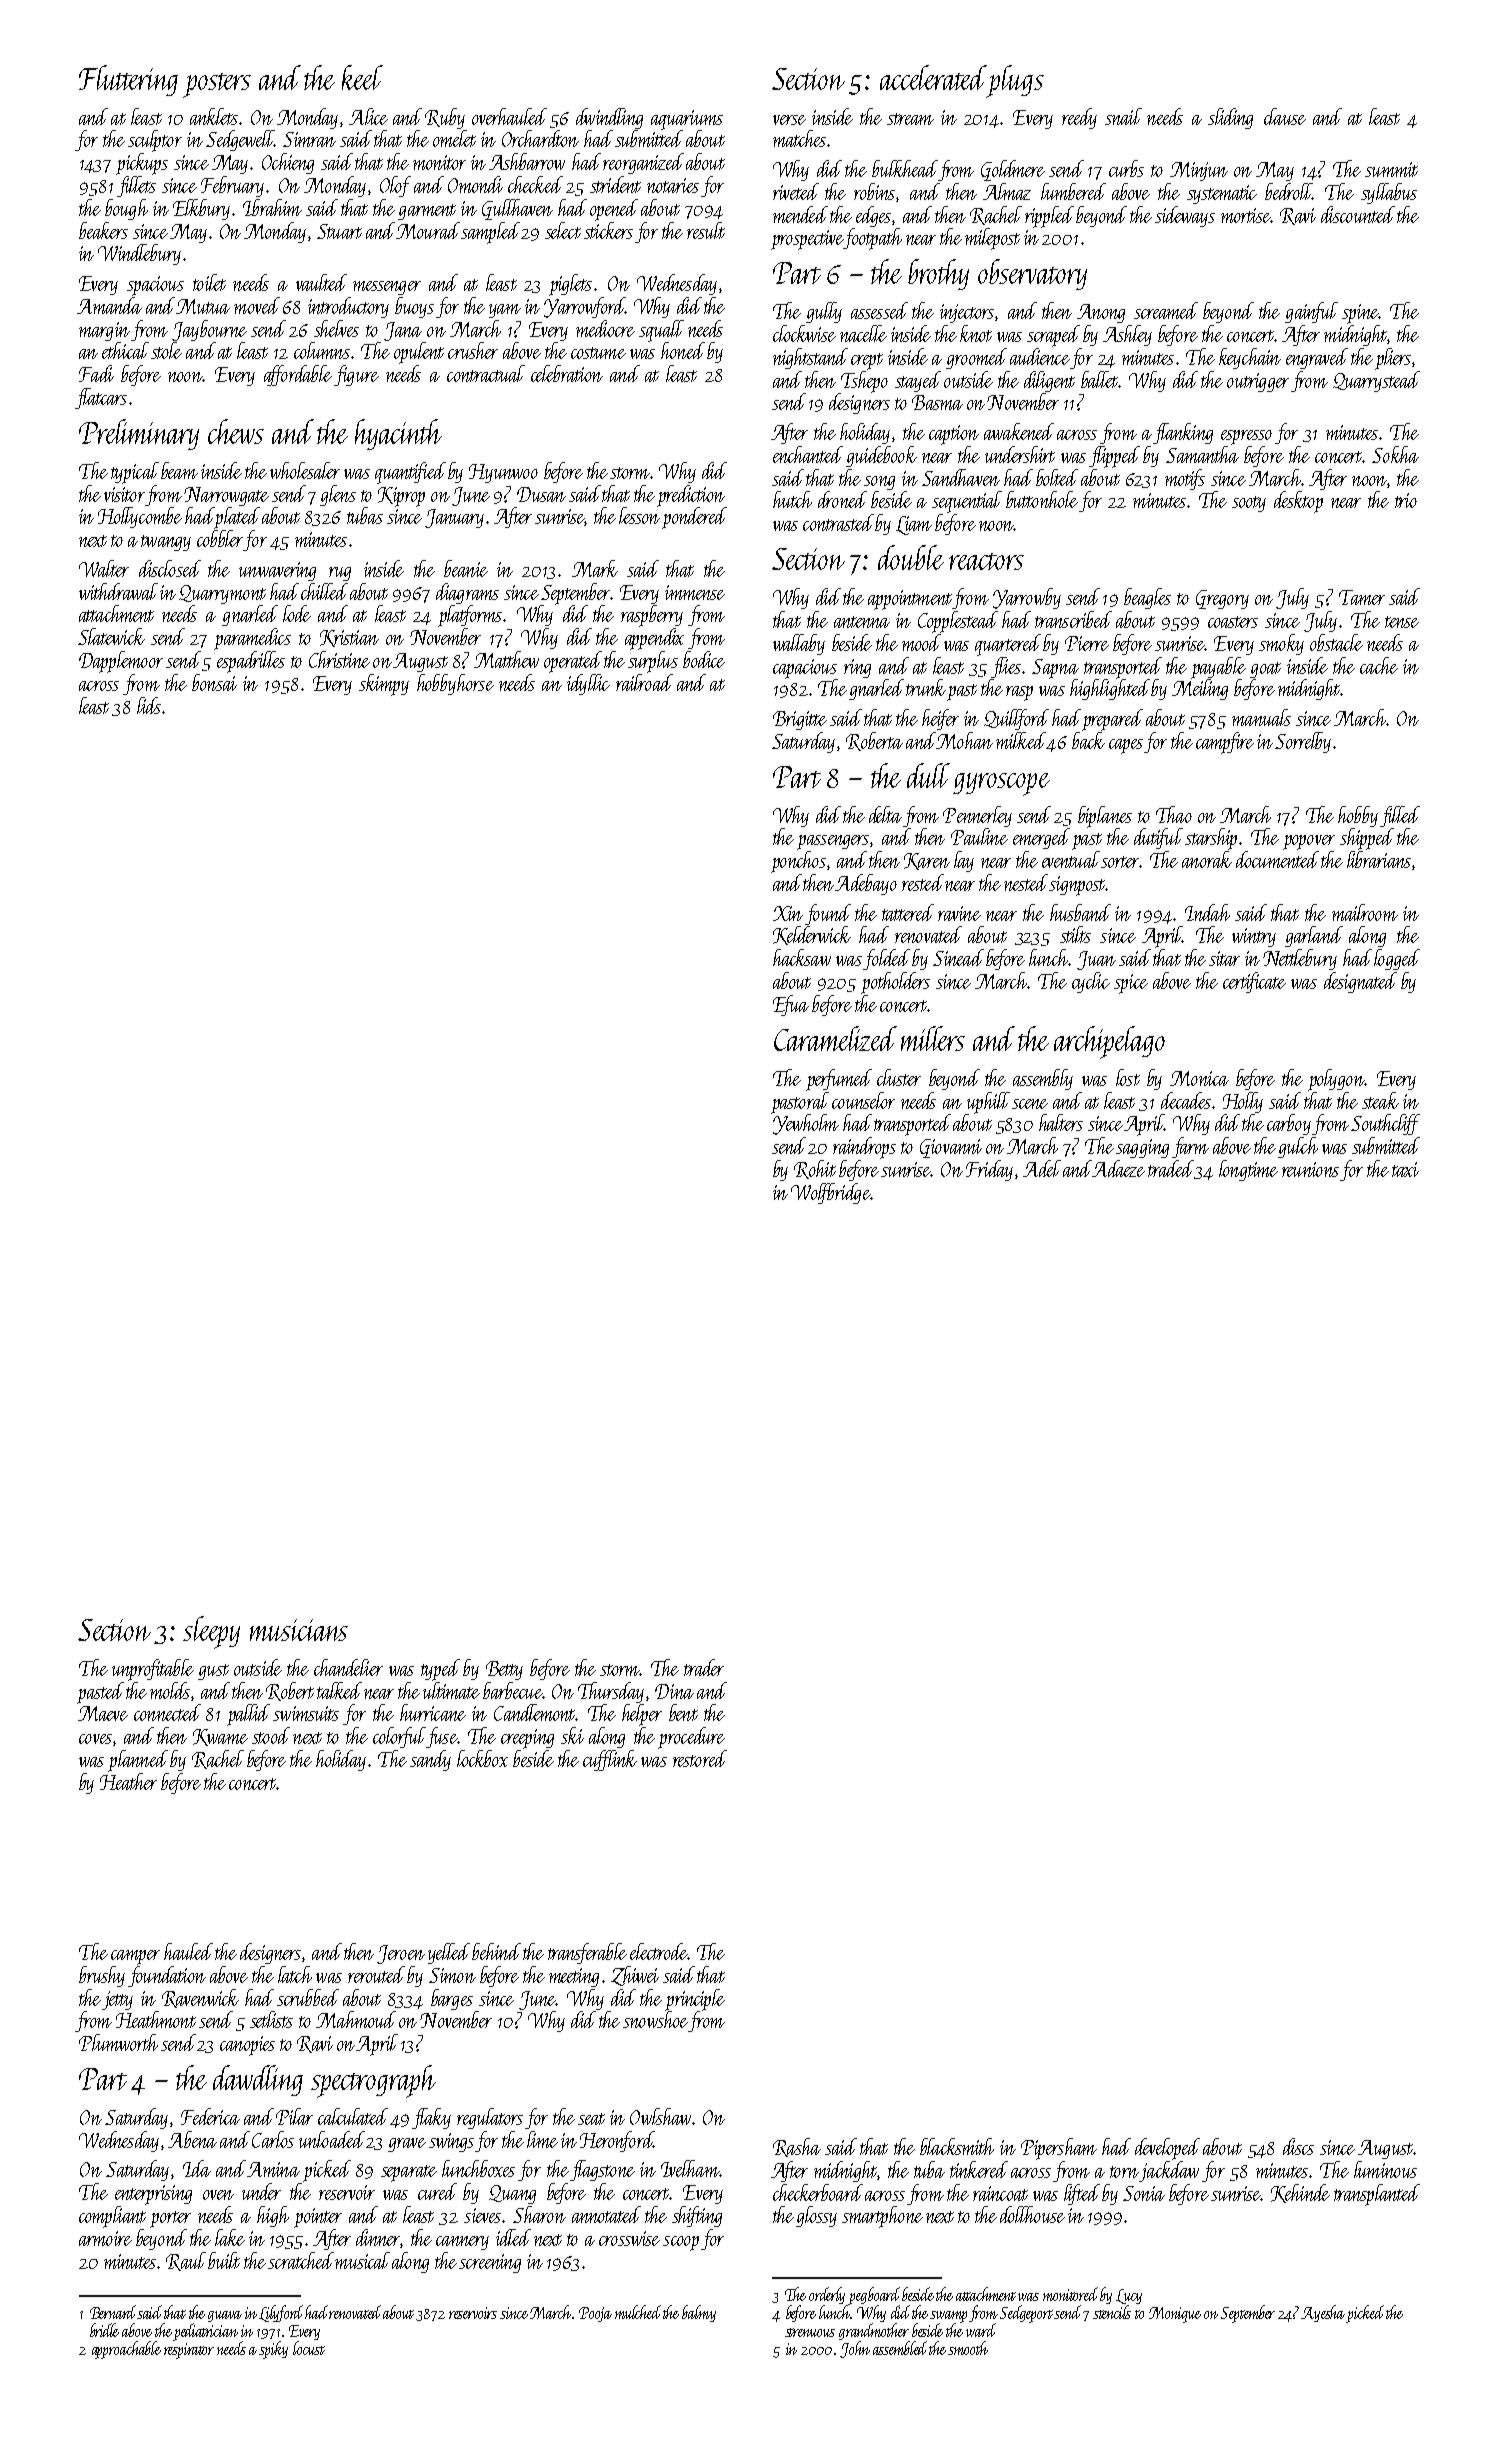 This document has height=2464, width=1496. Describe the element at coordinates (214, 682) in the document. I see `bonsai` at that location.
